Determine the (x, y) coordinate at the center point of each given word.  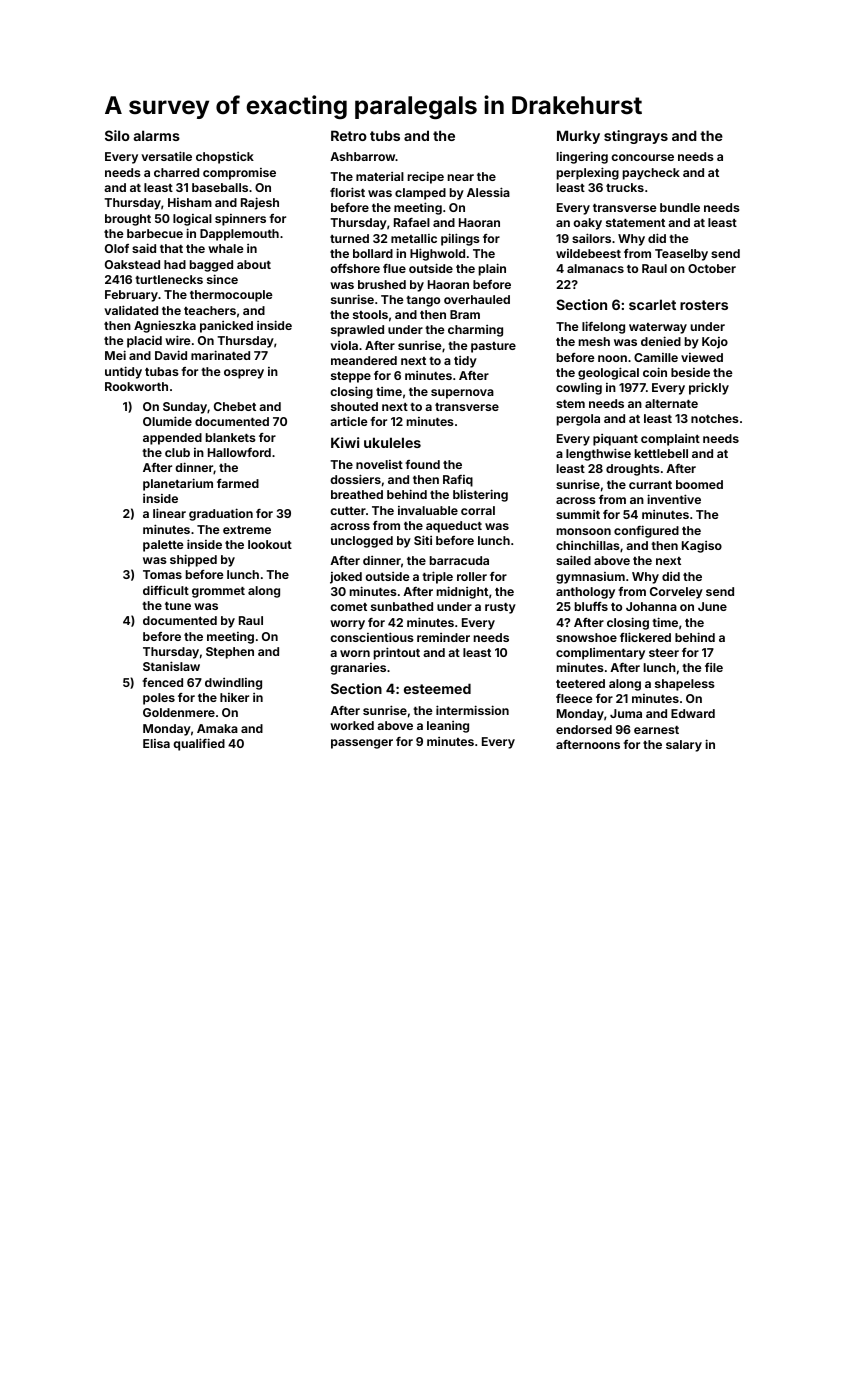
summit (578, 514)
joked (346, 578)
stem (570, 404)
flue (394, 268)
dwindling (233, 684)
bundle (680, 207)
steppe (351, 377)
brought (128, 220)
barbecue (155, 233)
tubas (162, 371)
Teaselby (681, 255)
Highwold (437, 254)
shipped (193, 560)
